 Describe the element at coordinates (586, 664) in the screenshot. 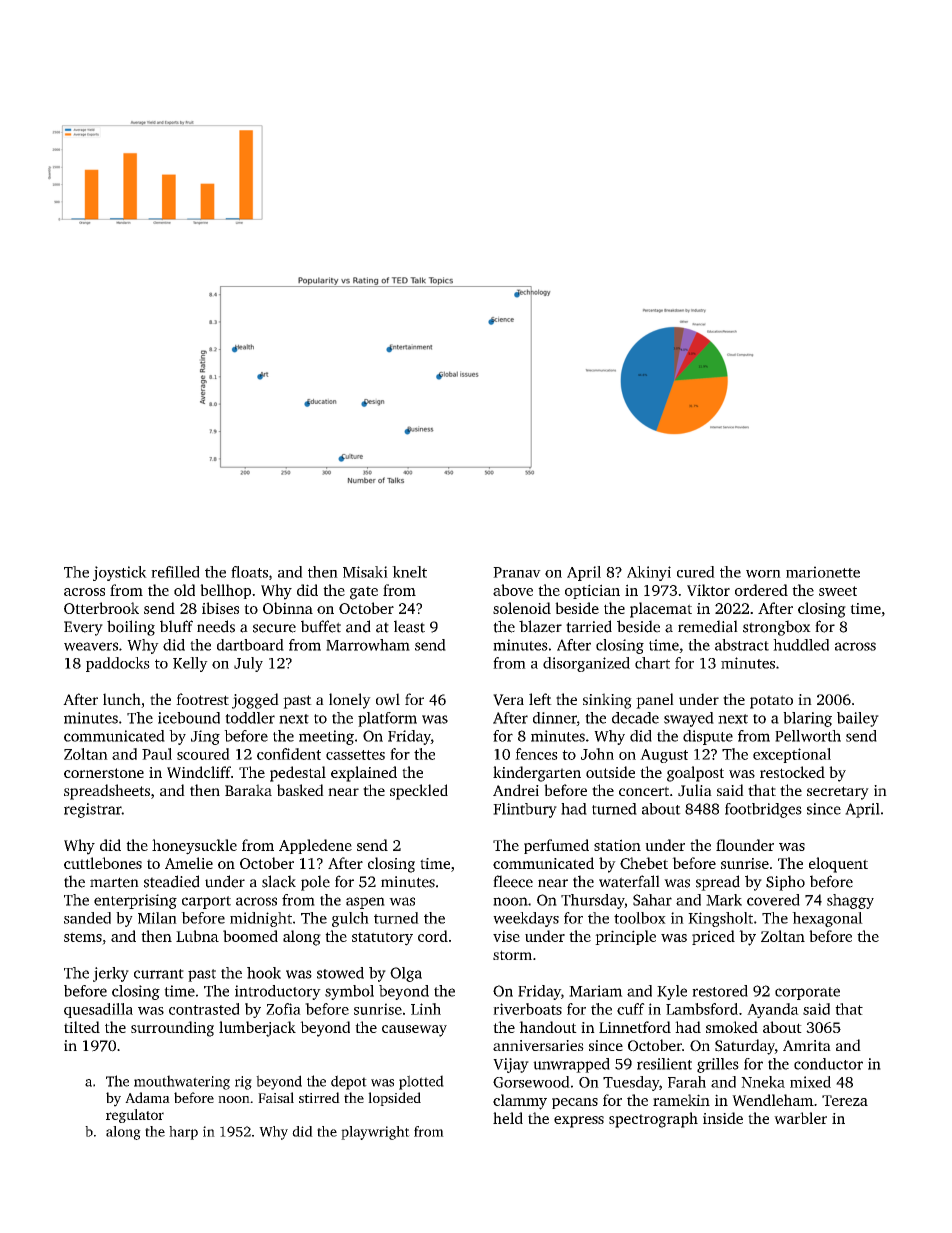

I see `disorganized` at that location.
